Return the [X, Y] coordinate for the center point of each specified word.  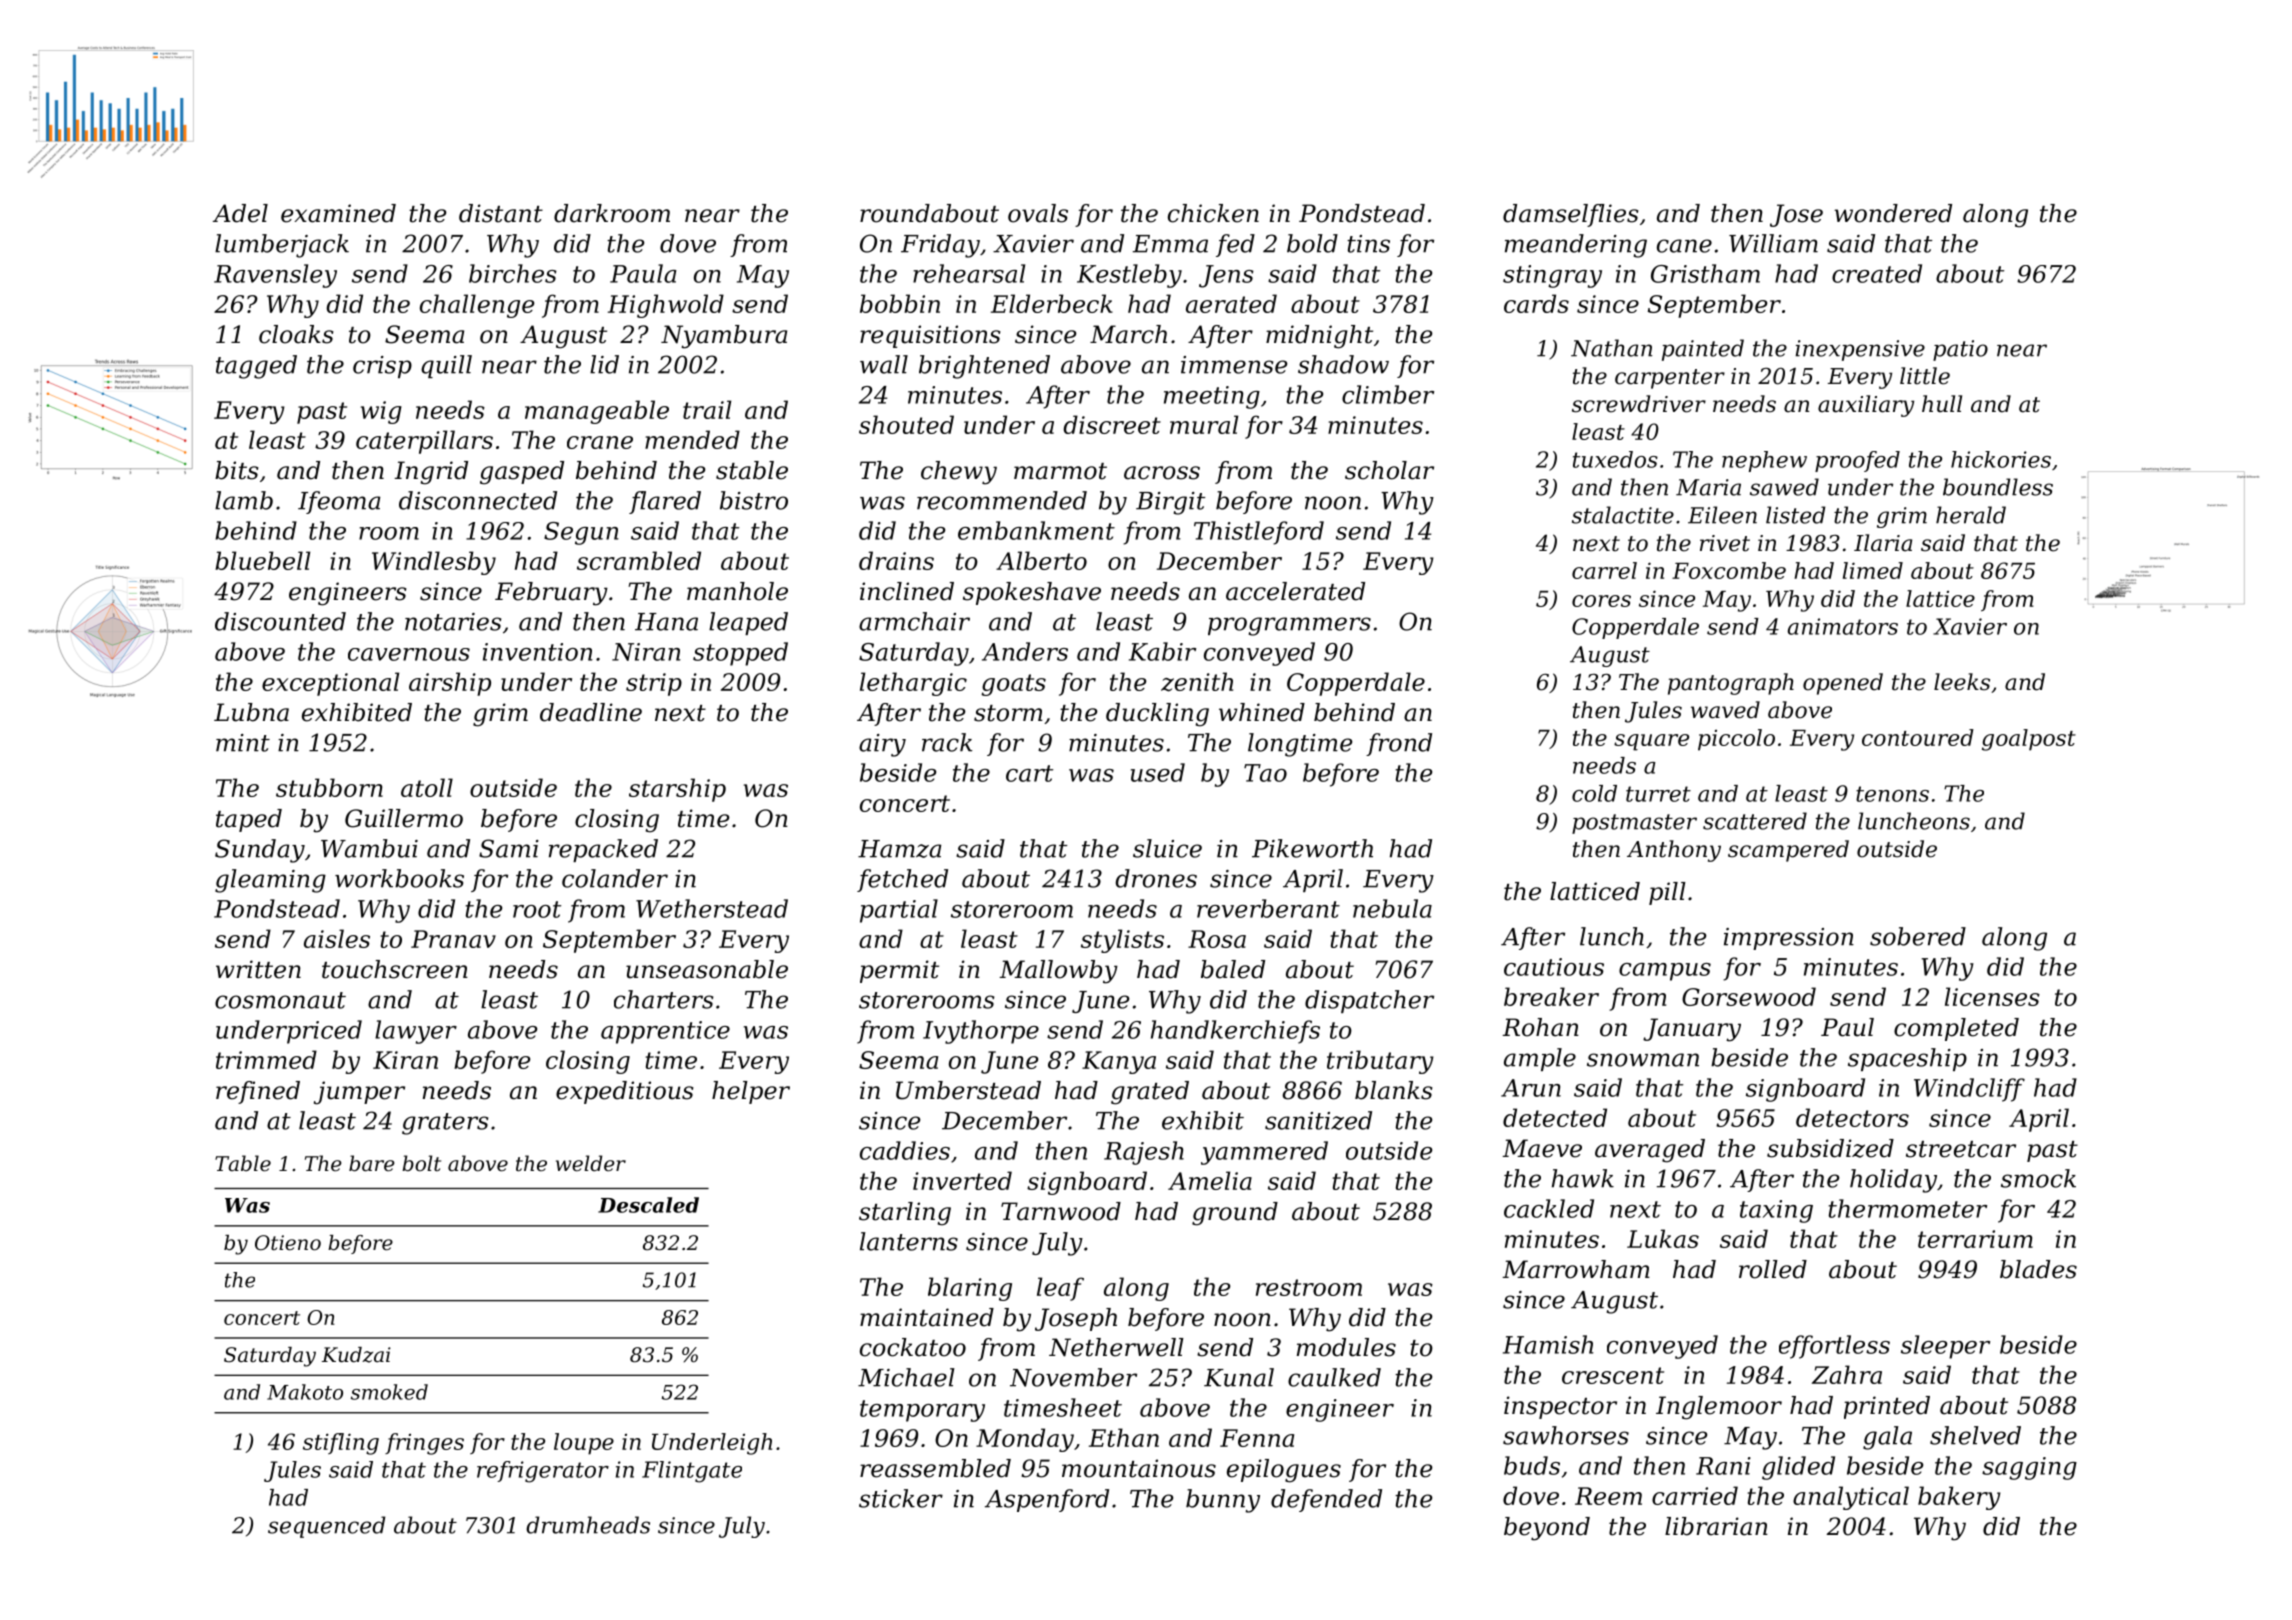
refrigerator [543, 1472]
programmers [1289, 626]
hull [1942, 404]
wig [381, 412]
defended [1326, 1500]
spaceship [1907, 1059]
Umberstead [968, 1090]
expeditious [625, 1092]
